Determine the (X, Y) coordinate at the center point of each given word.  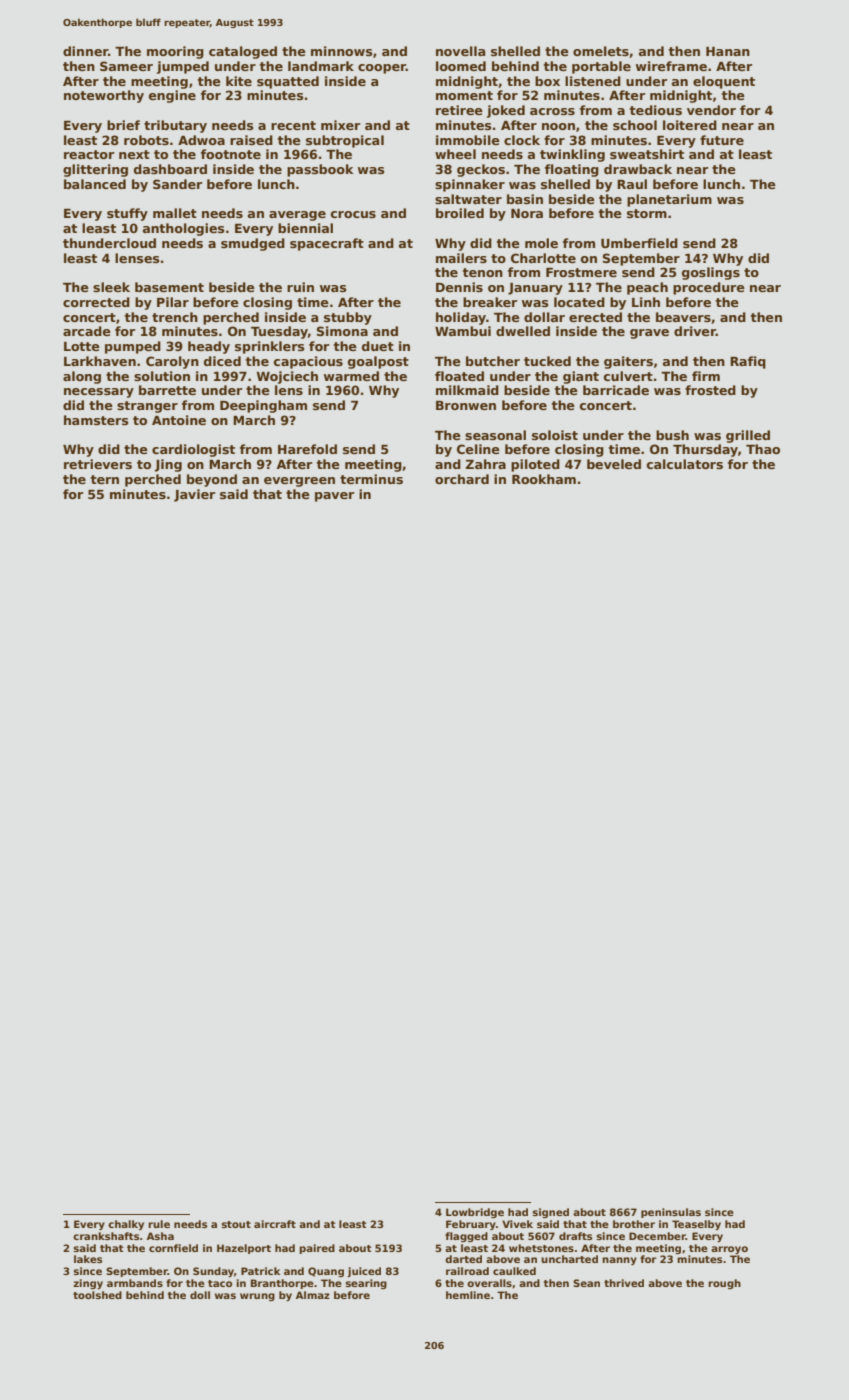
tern (105, 479)
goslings (711, 273)
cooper (382, 69)
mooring (175, 52)
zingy (88, 1284)
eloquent (724, 82)
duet (378, 346)
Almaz (313, 1295)
